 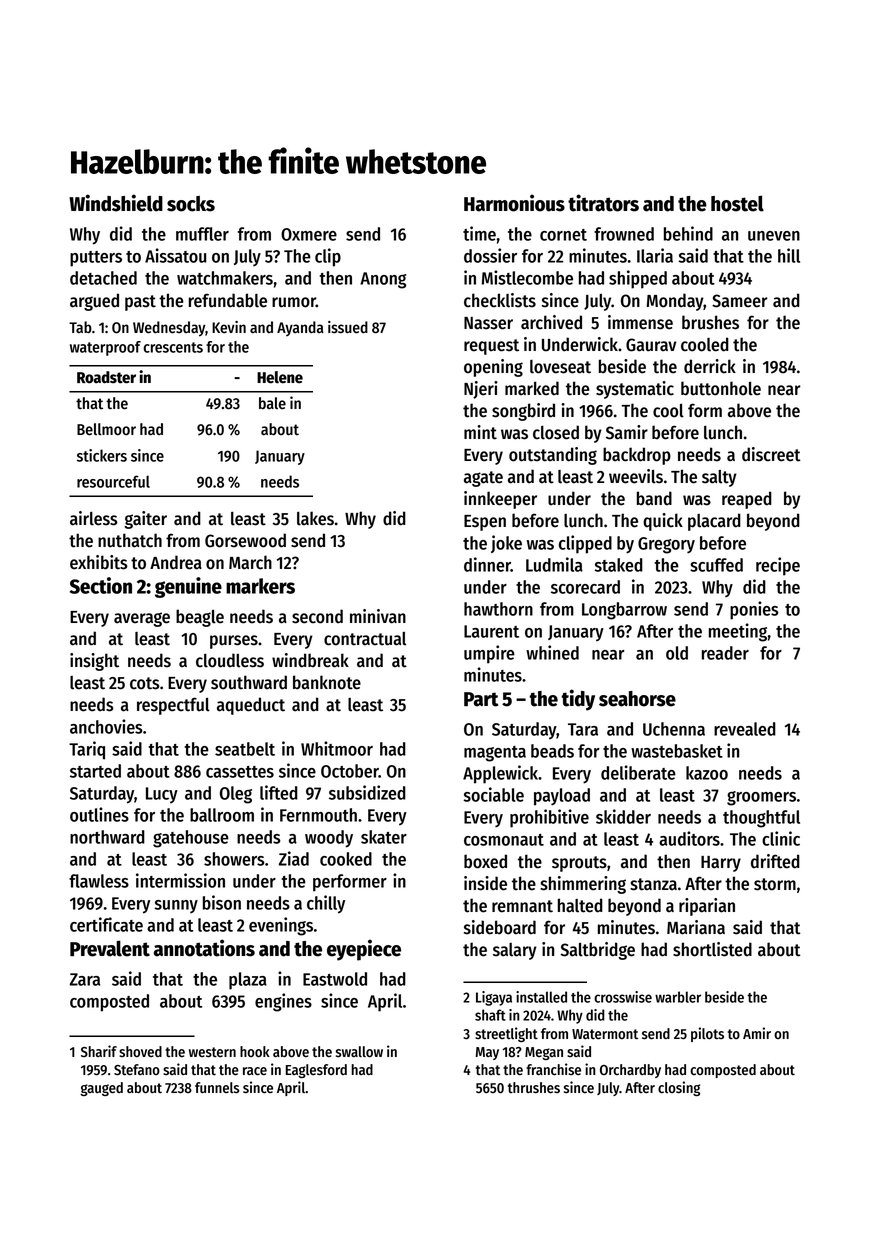 What do you see at coordinates (315, 518) in the screenshot?
I see `lakes` at bounding box center [315, 518].
